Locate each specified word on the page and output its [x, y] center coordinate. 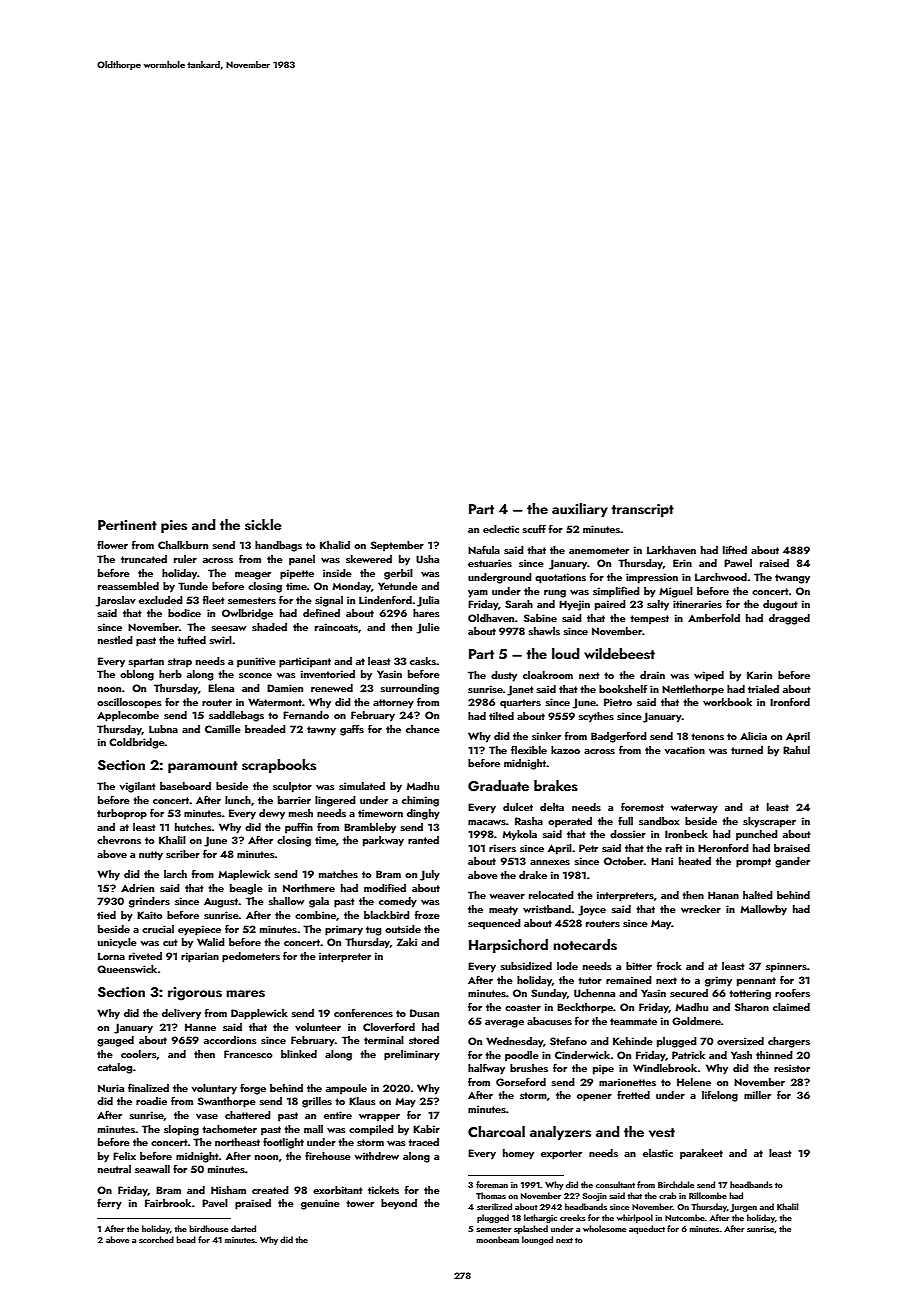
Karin [759, 675]
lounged [537, 1240]
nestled [115, 640]
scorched [156, 1239]
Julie [428, 628]
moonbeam [497, 1239]
